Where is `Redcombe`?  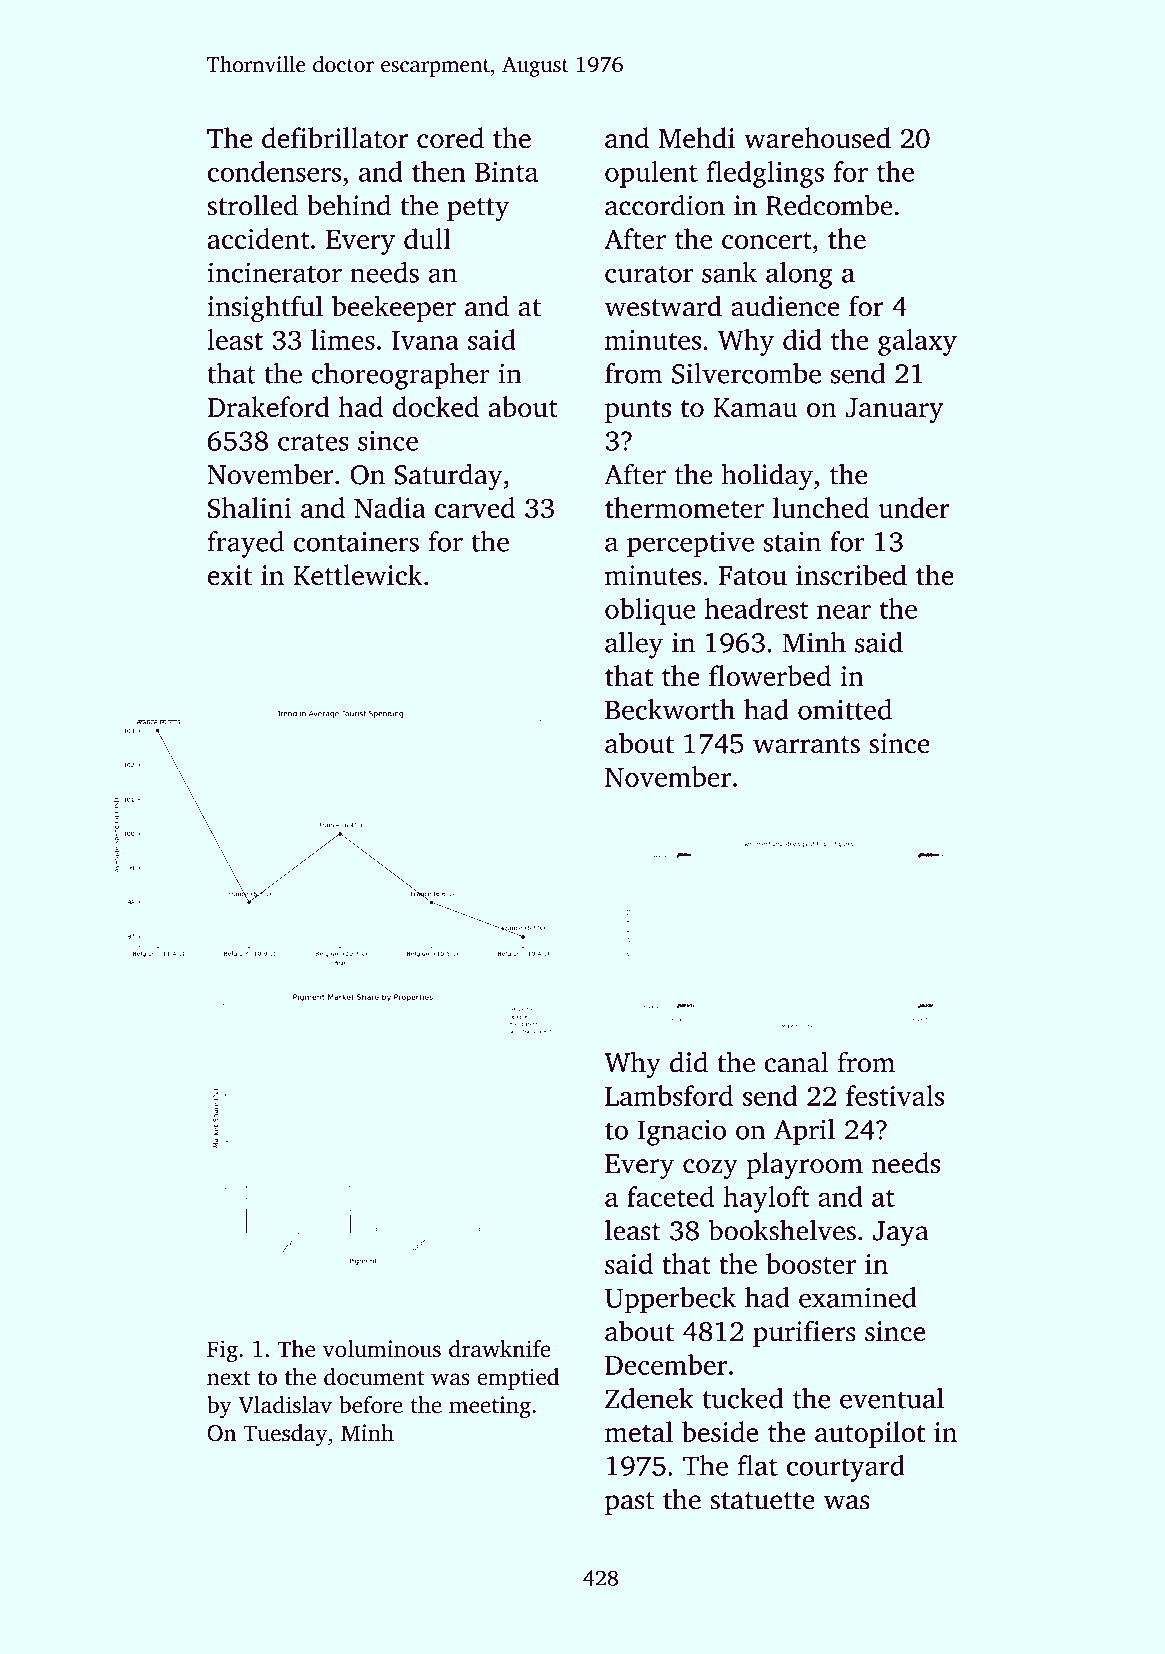
Redcombe is located at coordinates (829, 205).
